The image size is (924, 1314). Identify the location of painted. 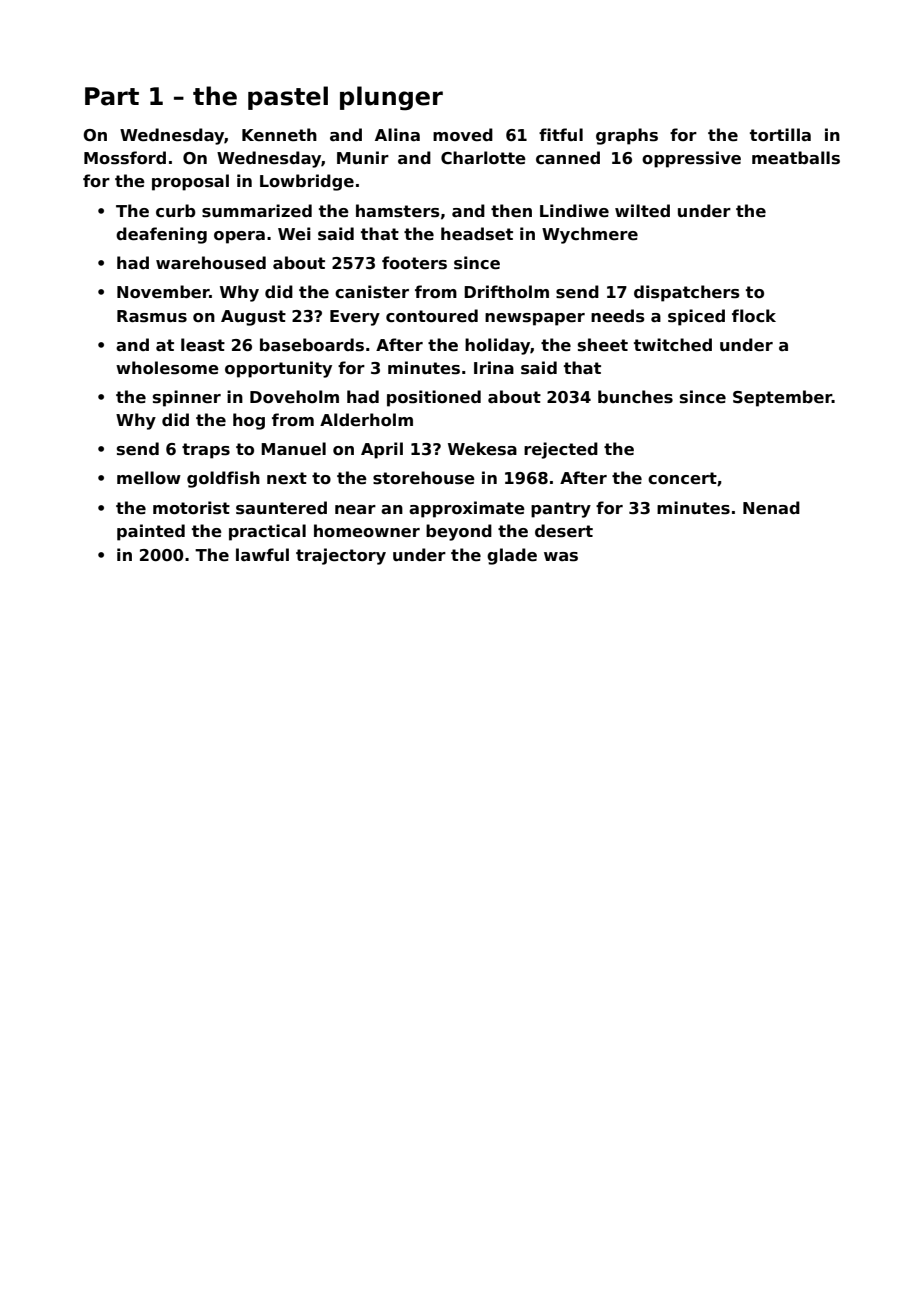
(151, 532).
